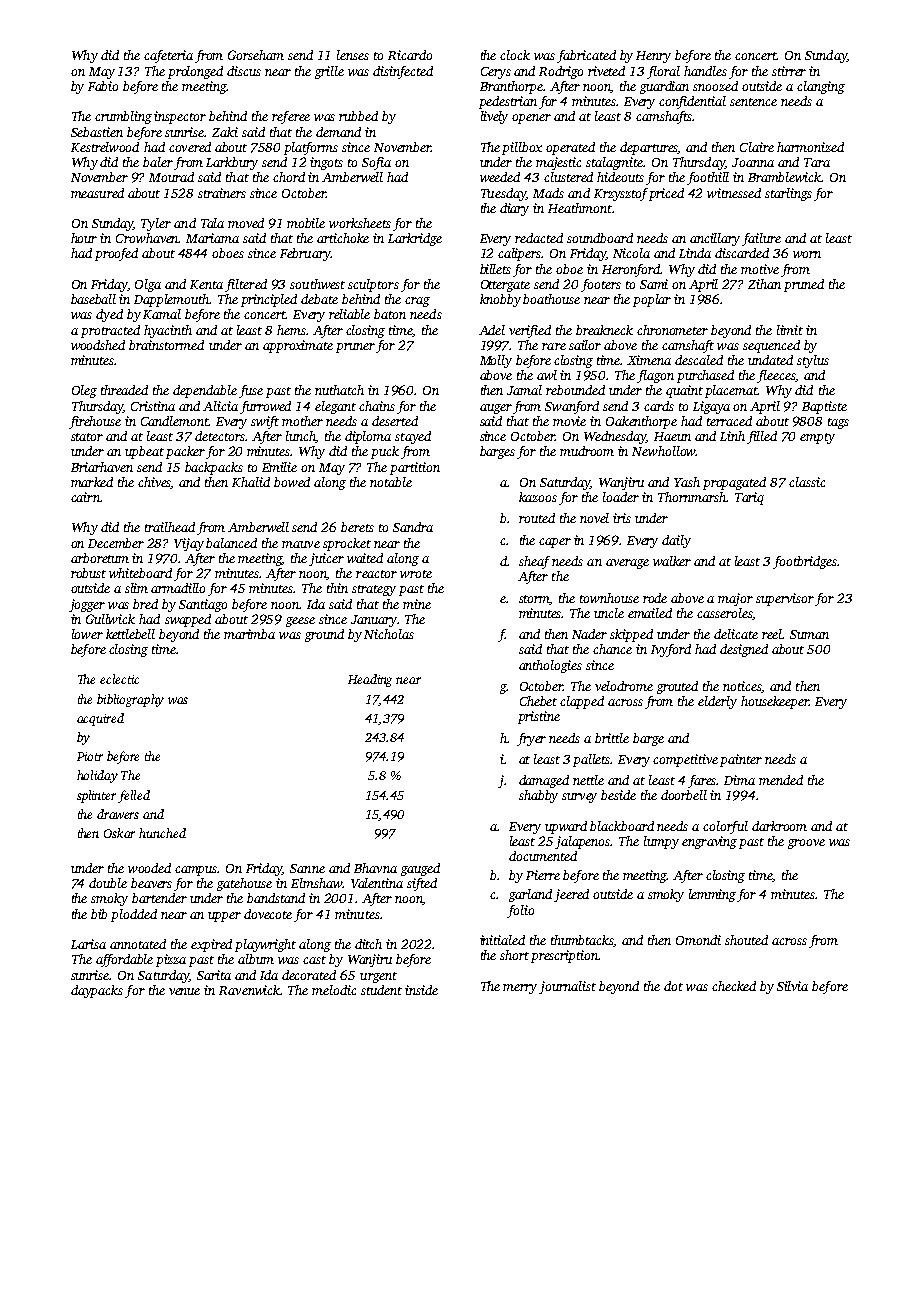  Describe the element at coordinates (381, 990) in the screenshot. I see `student` at that location.
